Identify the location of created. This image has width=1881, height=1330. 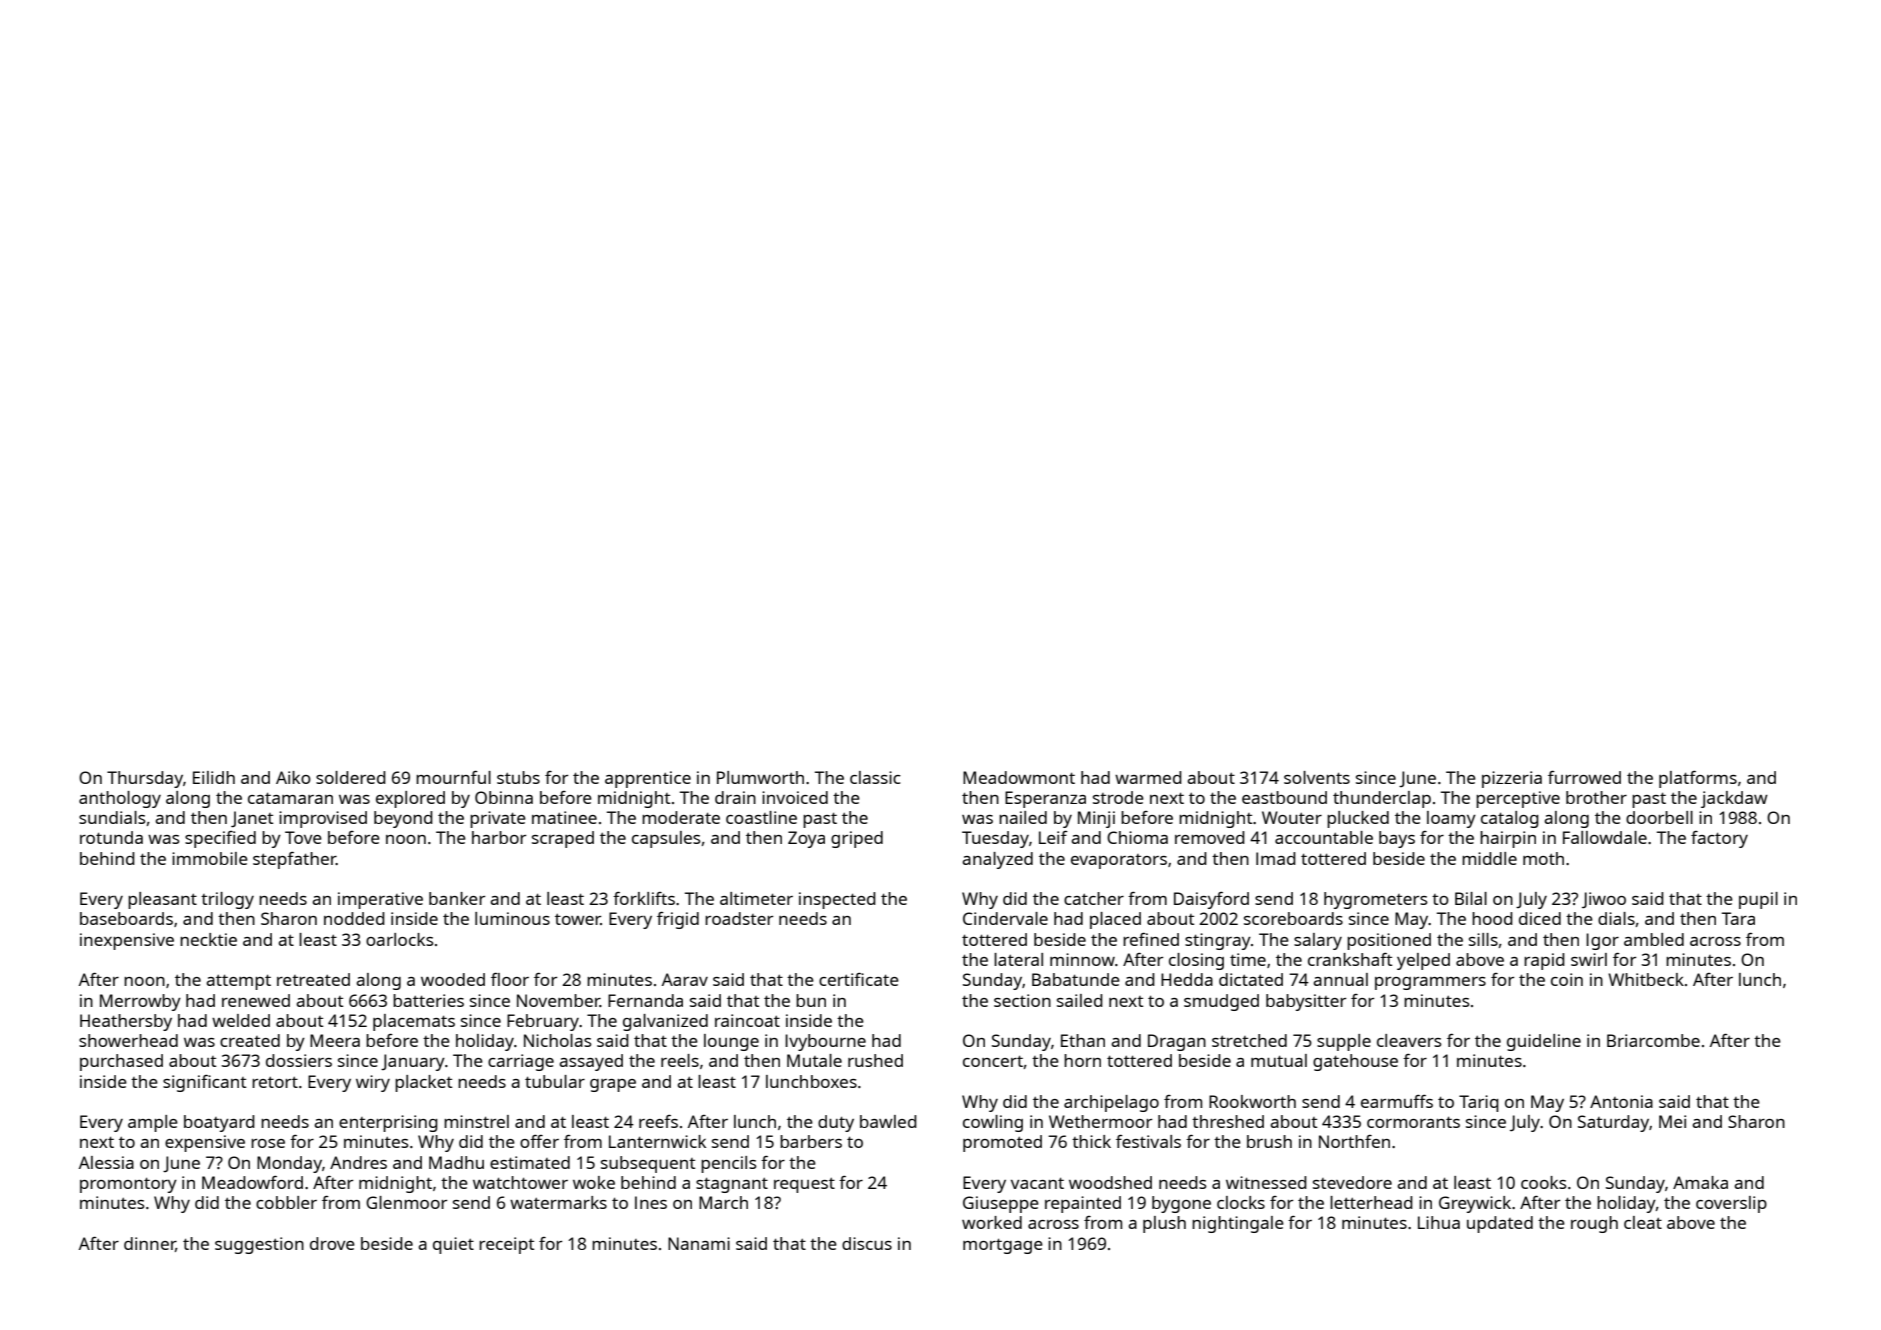
(250, 1040).
